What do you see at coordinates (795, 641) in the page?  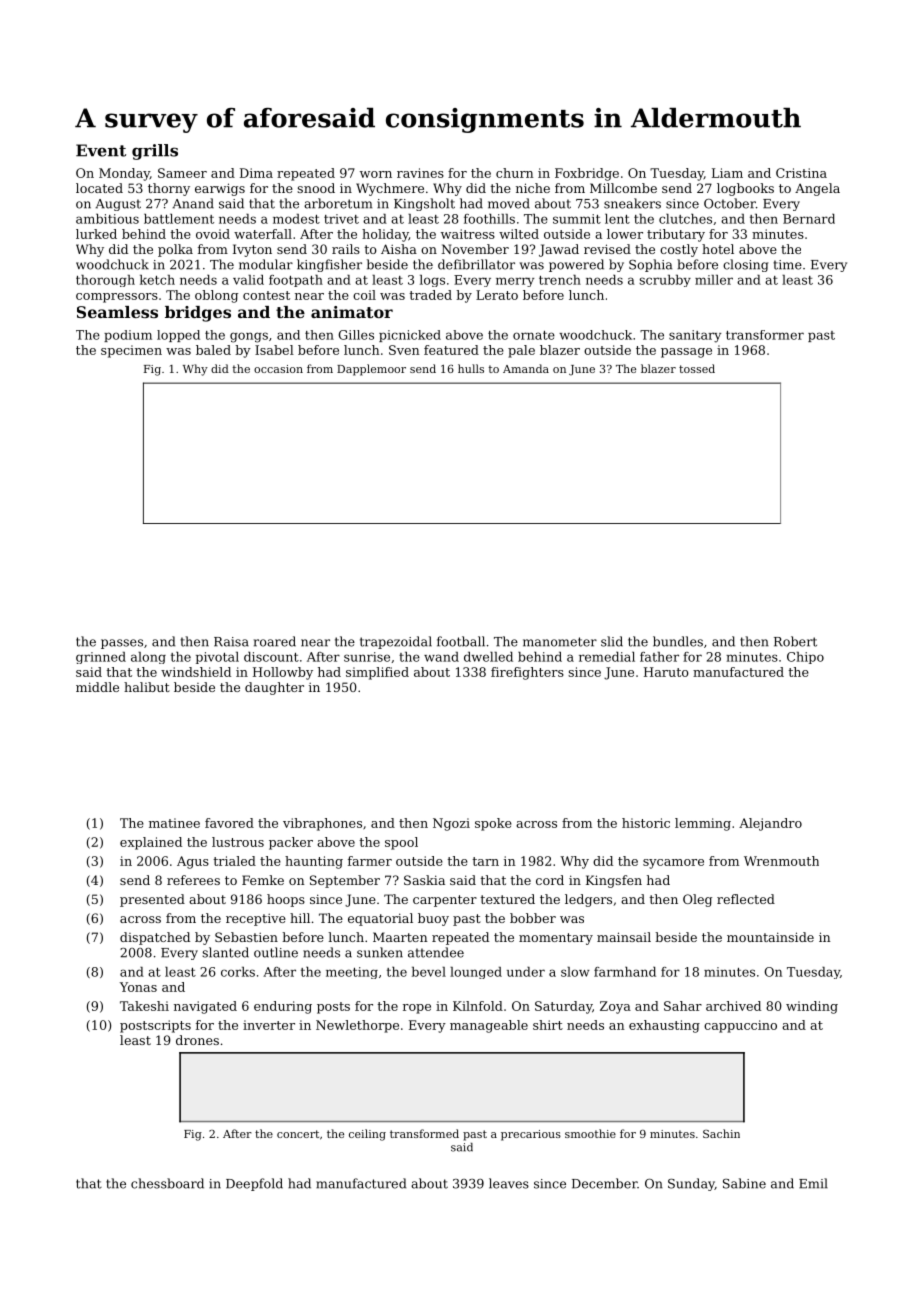 I see `Robert` at bounding box center [795, 641].
